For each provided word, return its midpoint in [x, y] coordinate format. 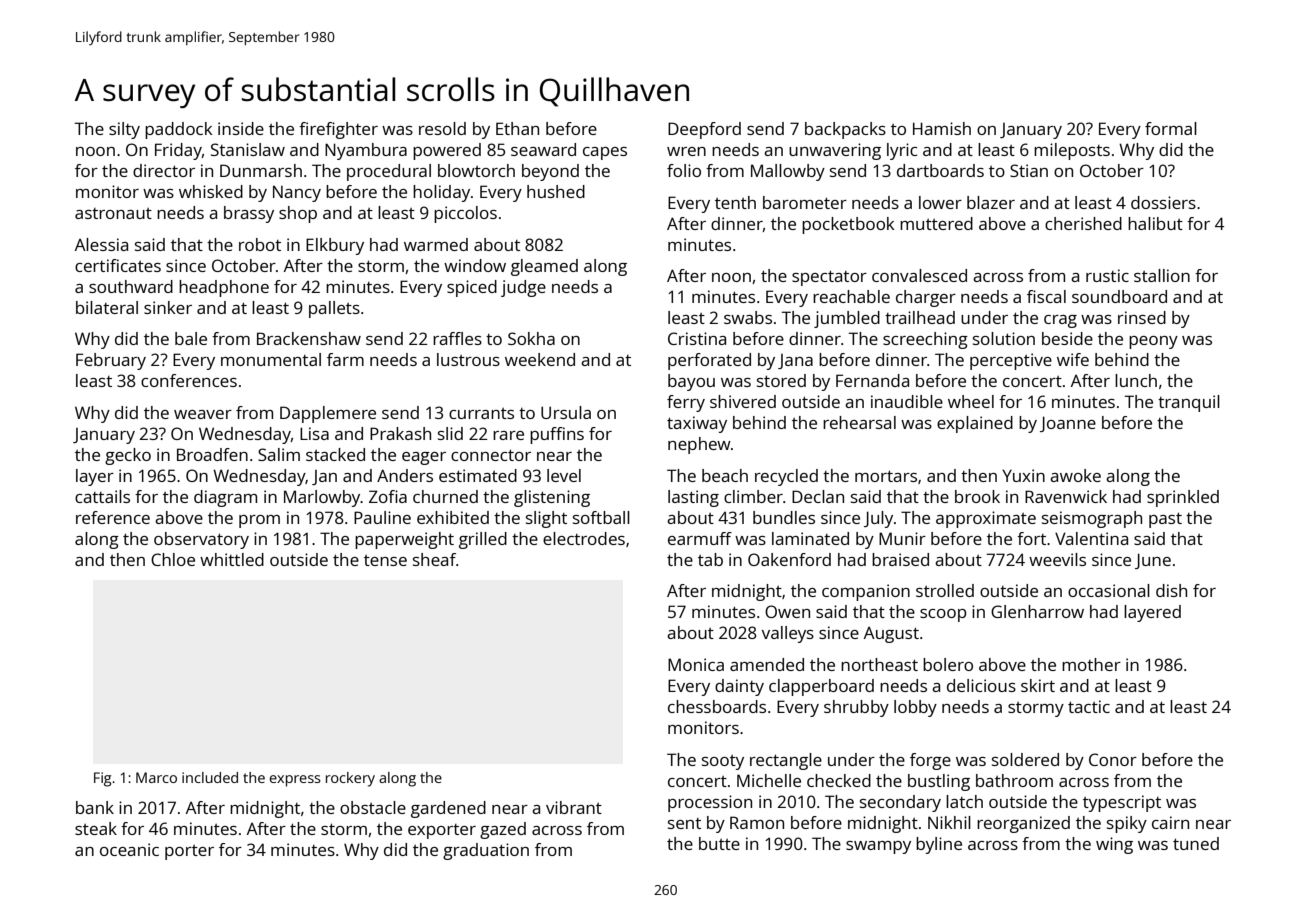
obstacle [373, 807]
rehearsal [859, 422]
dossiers [1163, 202]
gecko [128, 456]
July [878, 519]
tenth [735, 202]
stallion [1162, 275]
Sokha [531, 338]
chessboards [717, 706]
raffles [457, 338]
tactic [1089, 706]
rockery [350, 779]
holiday [441, 193]
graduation [486, 851]
